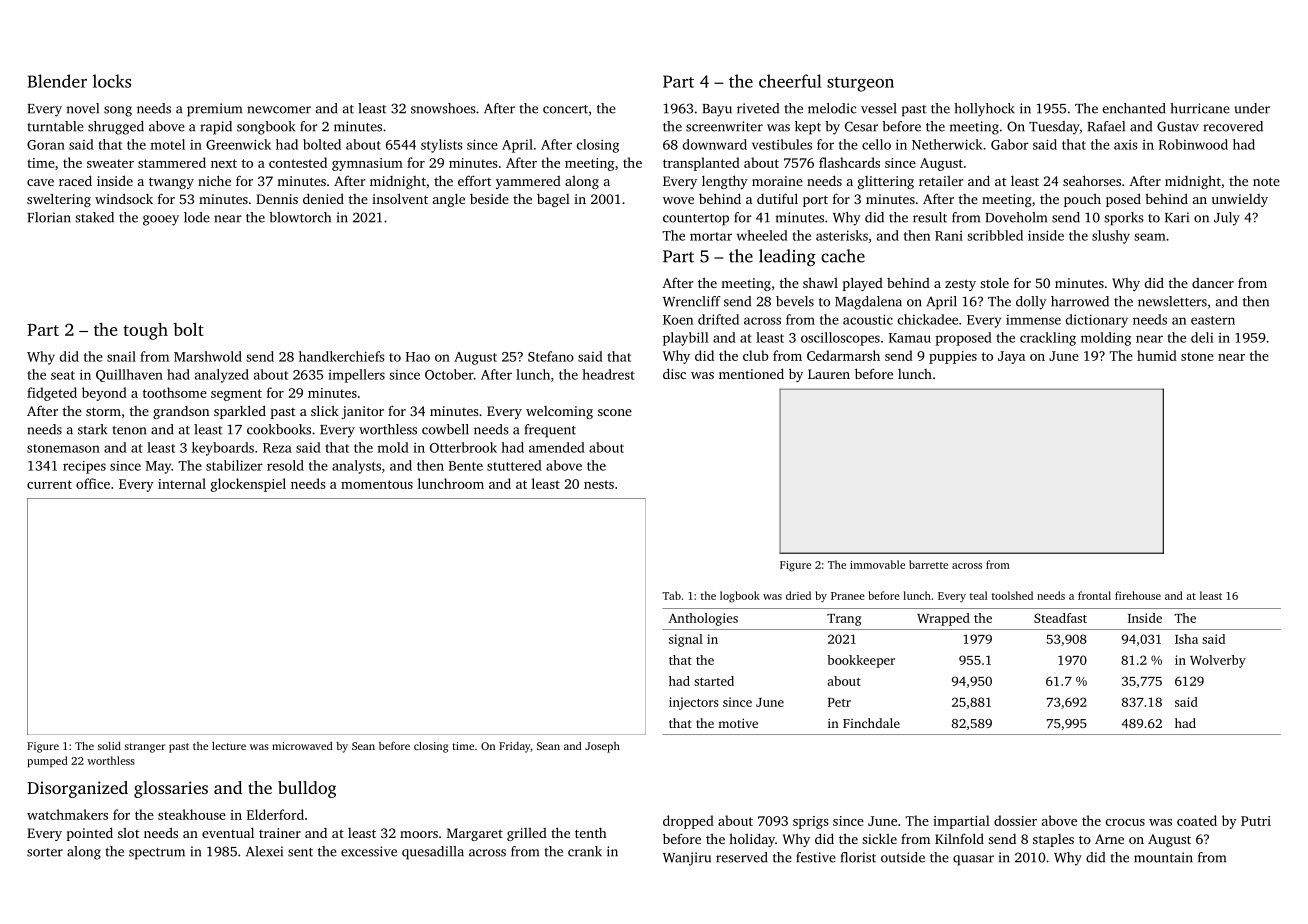  I want to click on current, so click(49, 484).
